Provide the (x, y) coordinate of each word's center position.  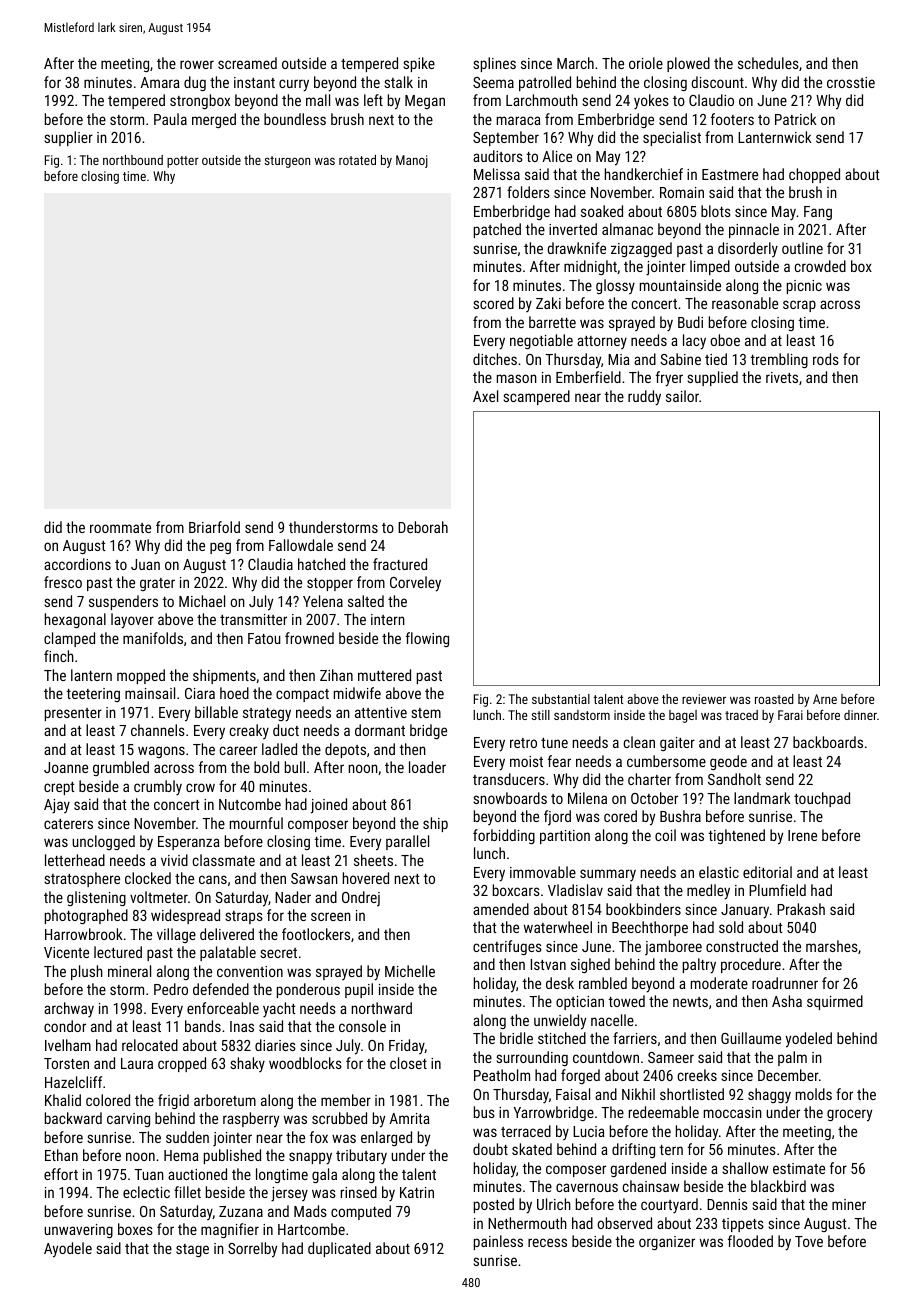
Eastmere (730, 174)
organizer (667, 1243)
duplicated (339, 1249)
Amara (160, 82)
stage (192, 1250)
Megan (425, 102)
